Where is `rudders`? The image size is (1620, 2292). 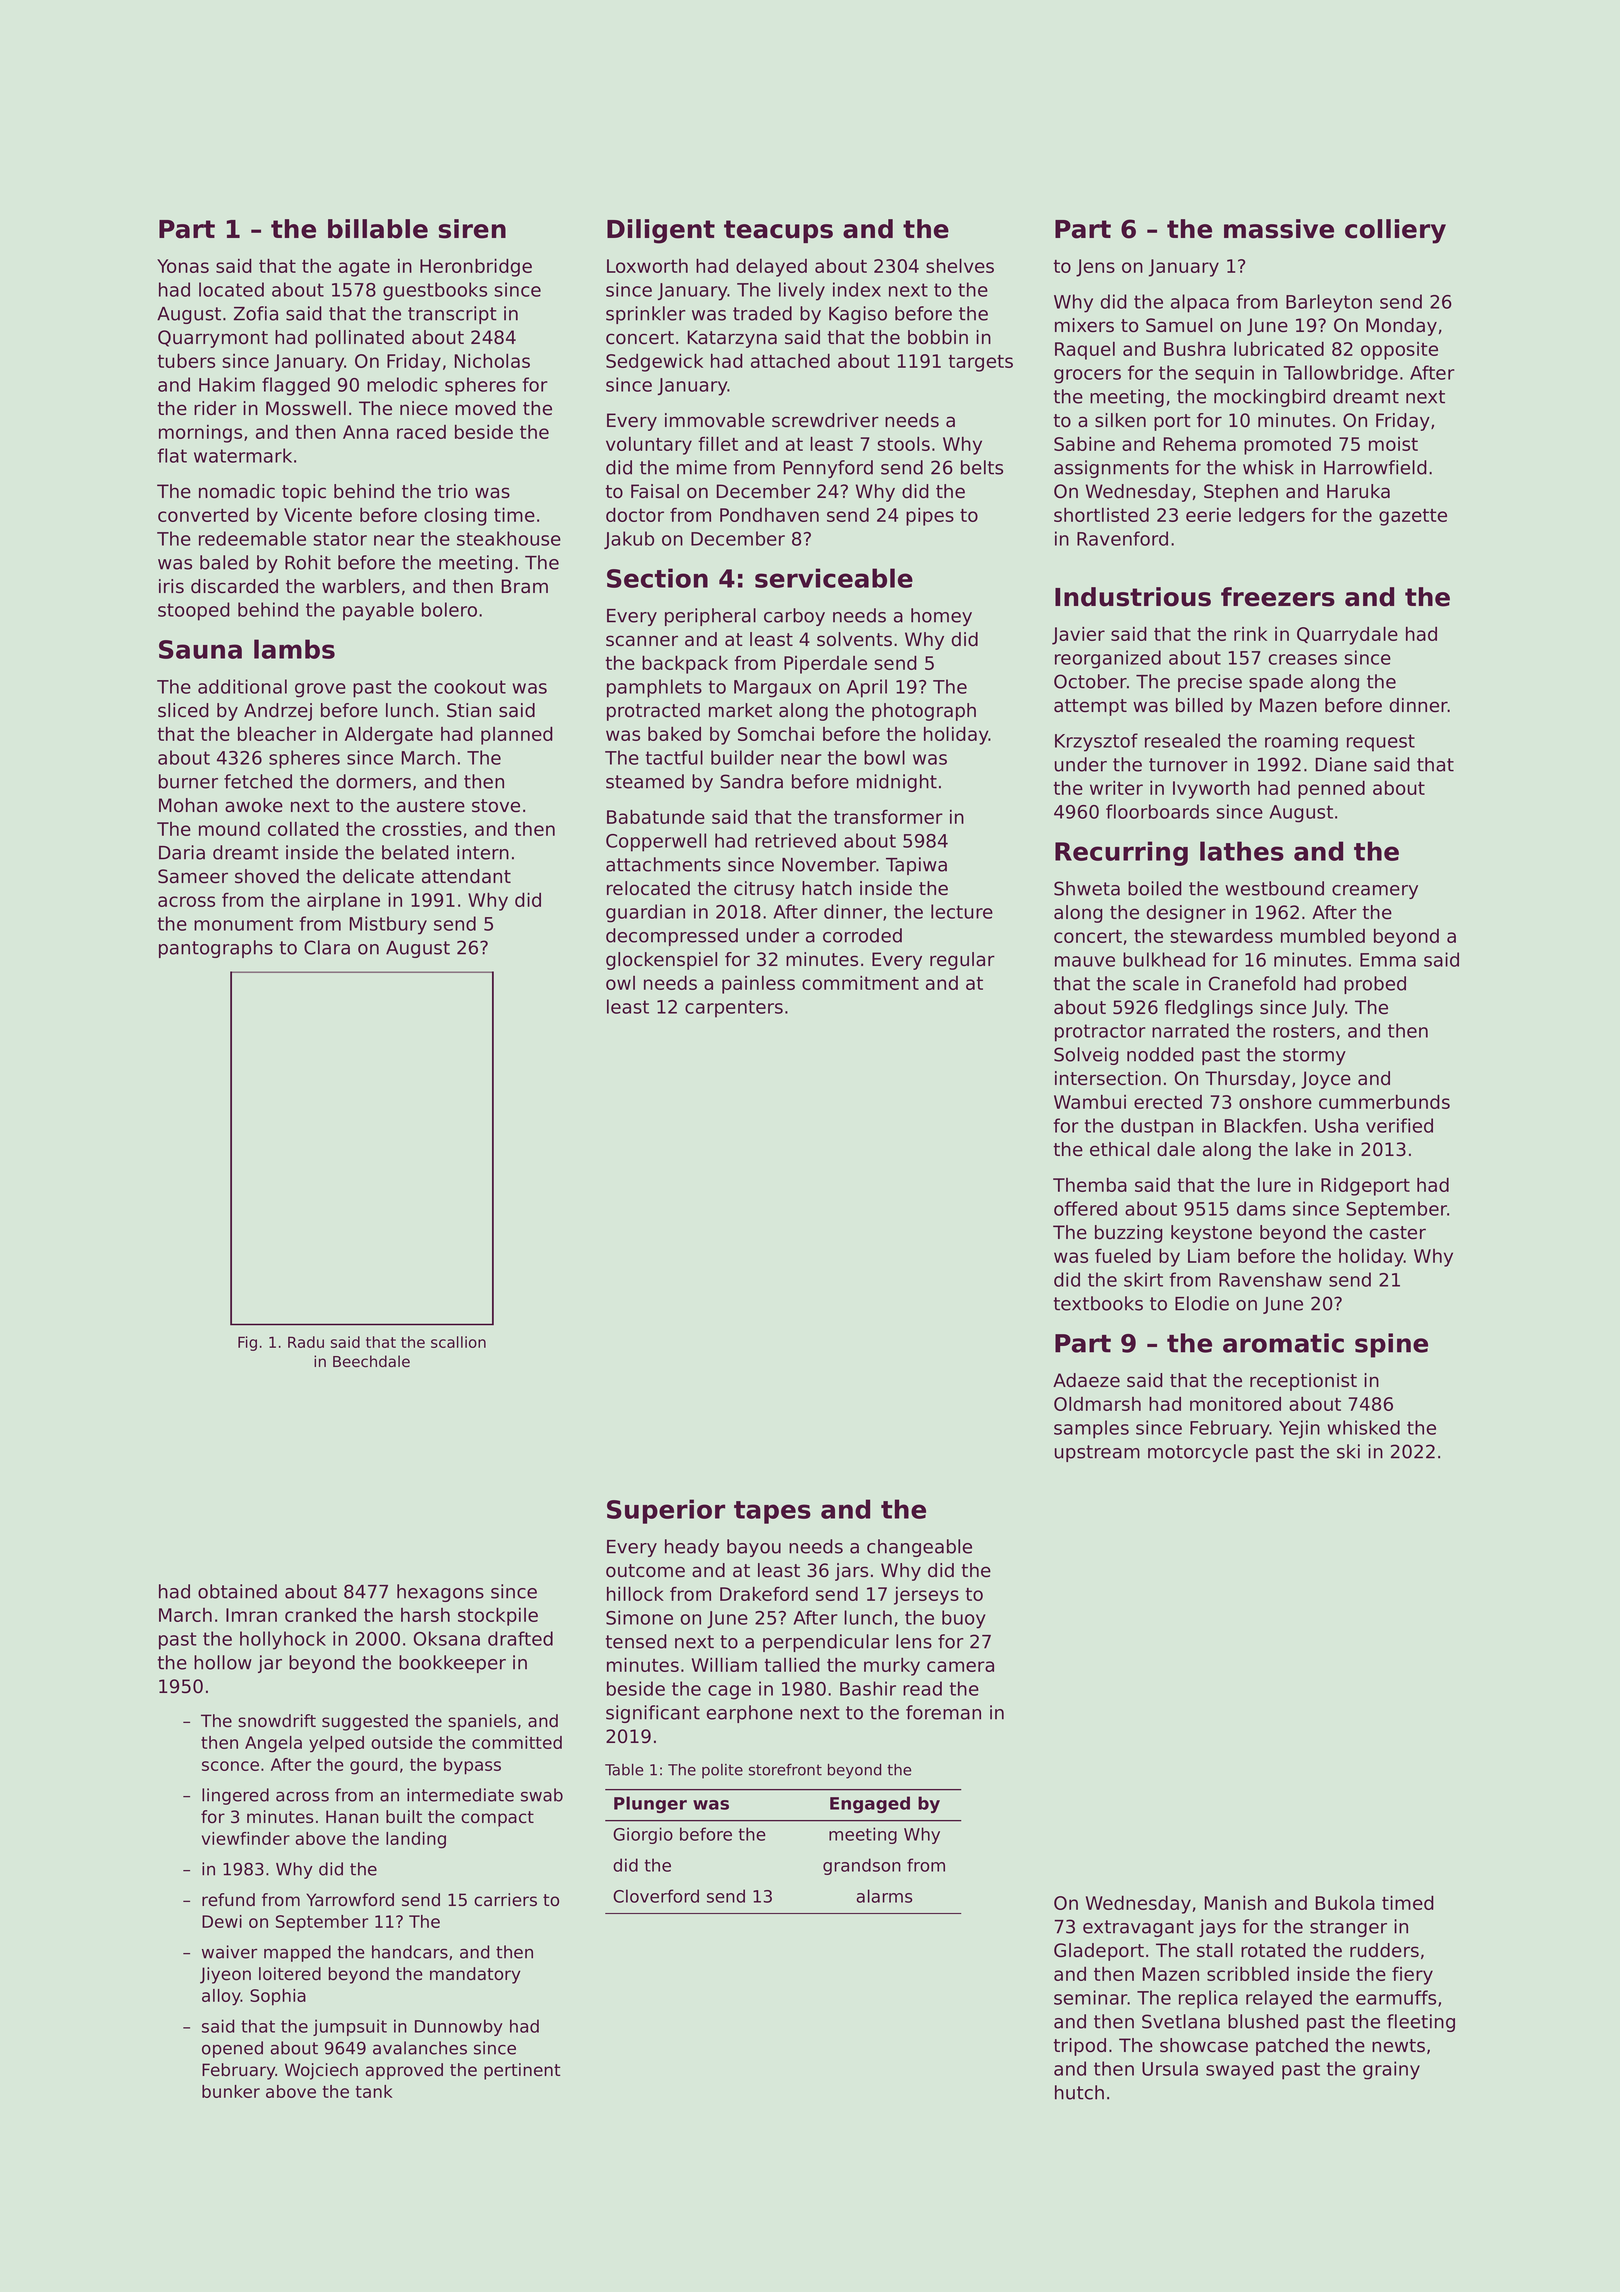 rudders is located at coordinates (1384, 1950).
